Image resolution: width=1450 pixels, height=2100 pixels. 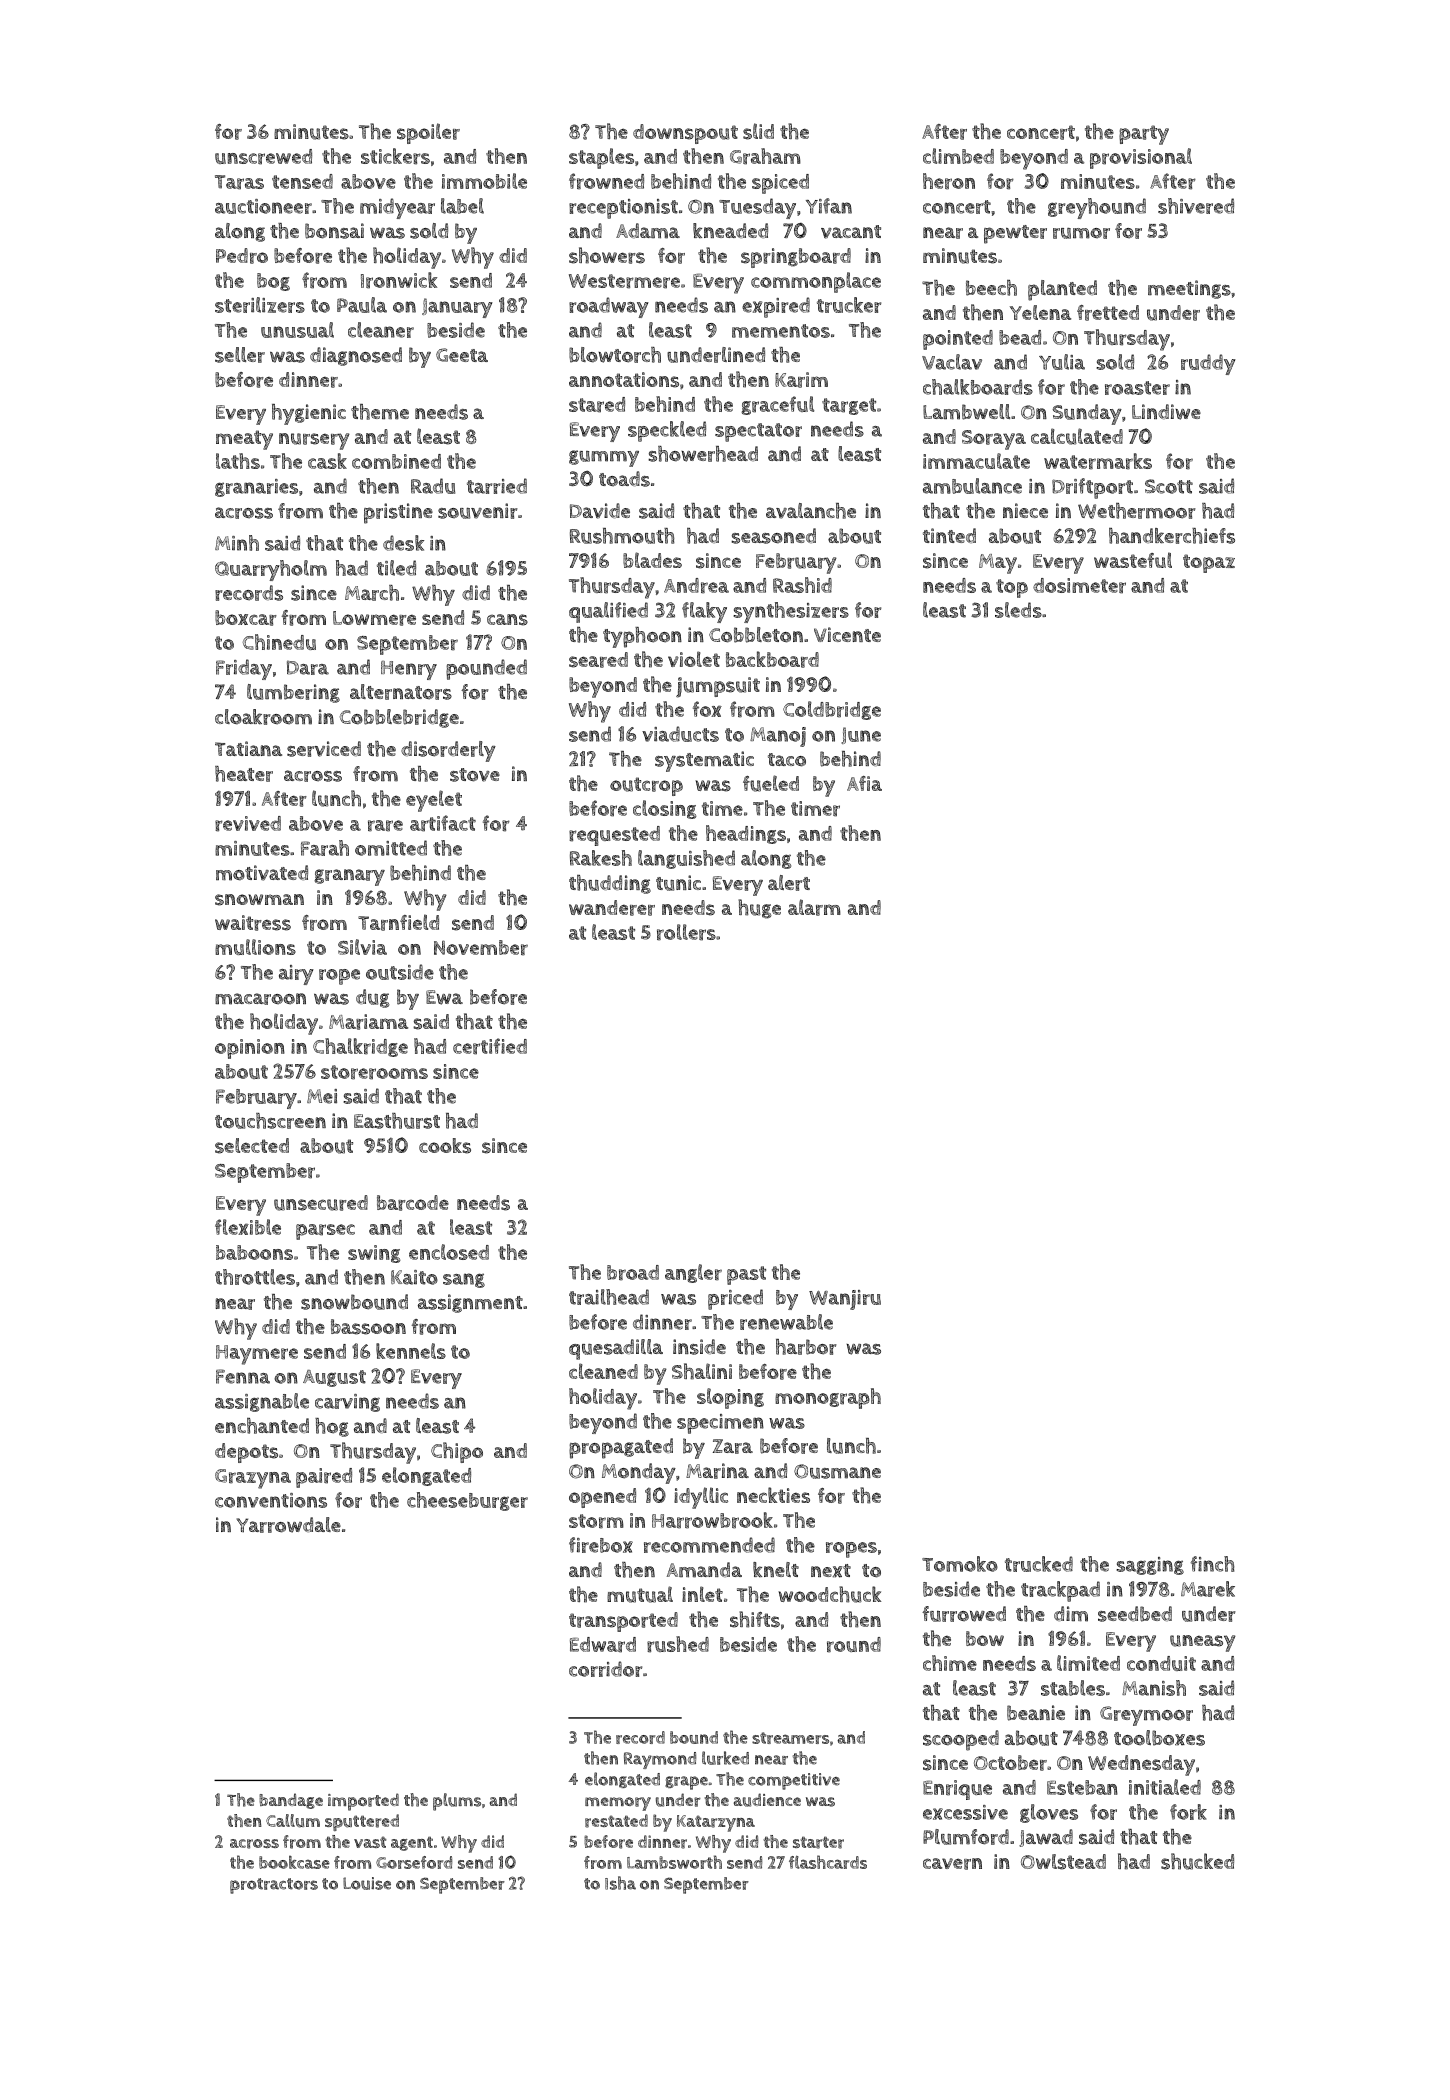 What do you see at coordinates (1212, 1564) in the screenshot?
I see `finch` at bounding box center [1212, 1564].
